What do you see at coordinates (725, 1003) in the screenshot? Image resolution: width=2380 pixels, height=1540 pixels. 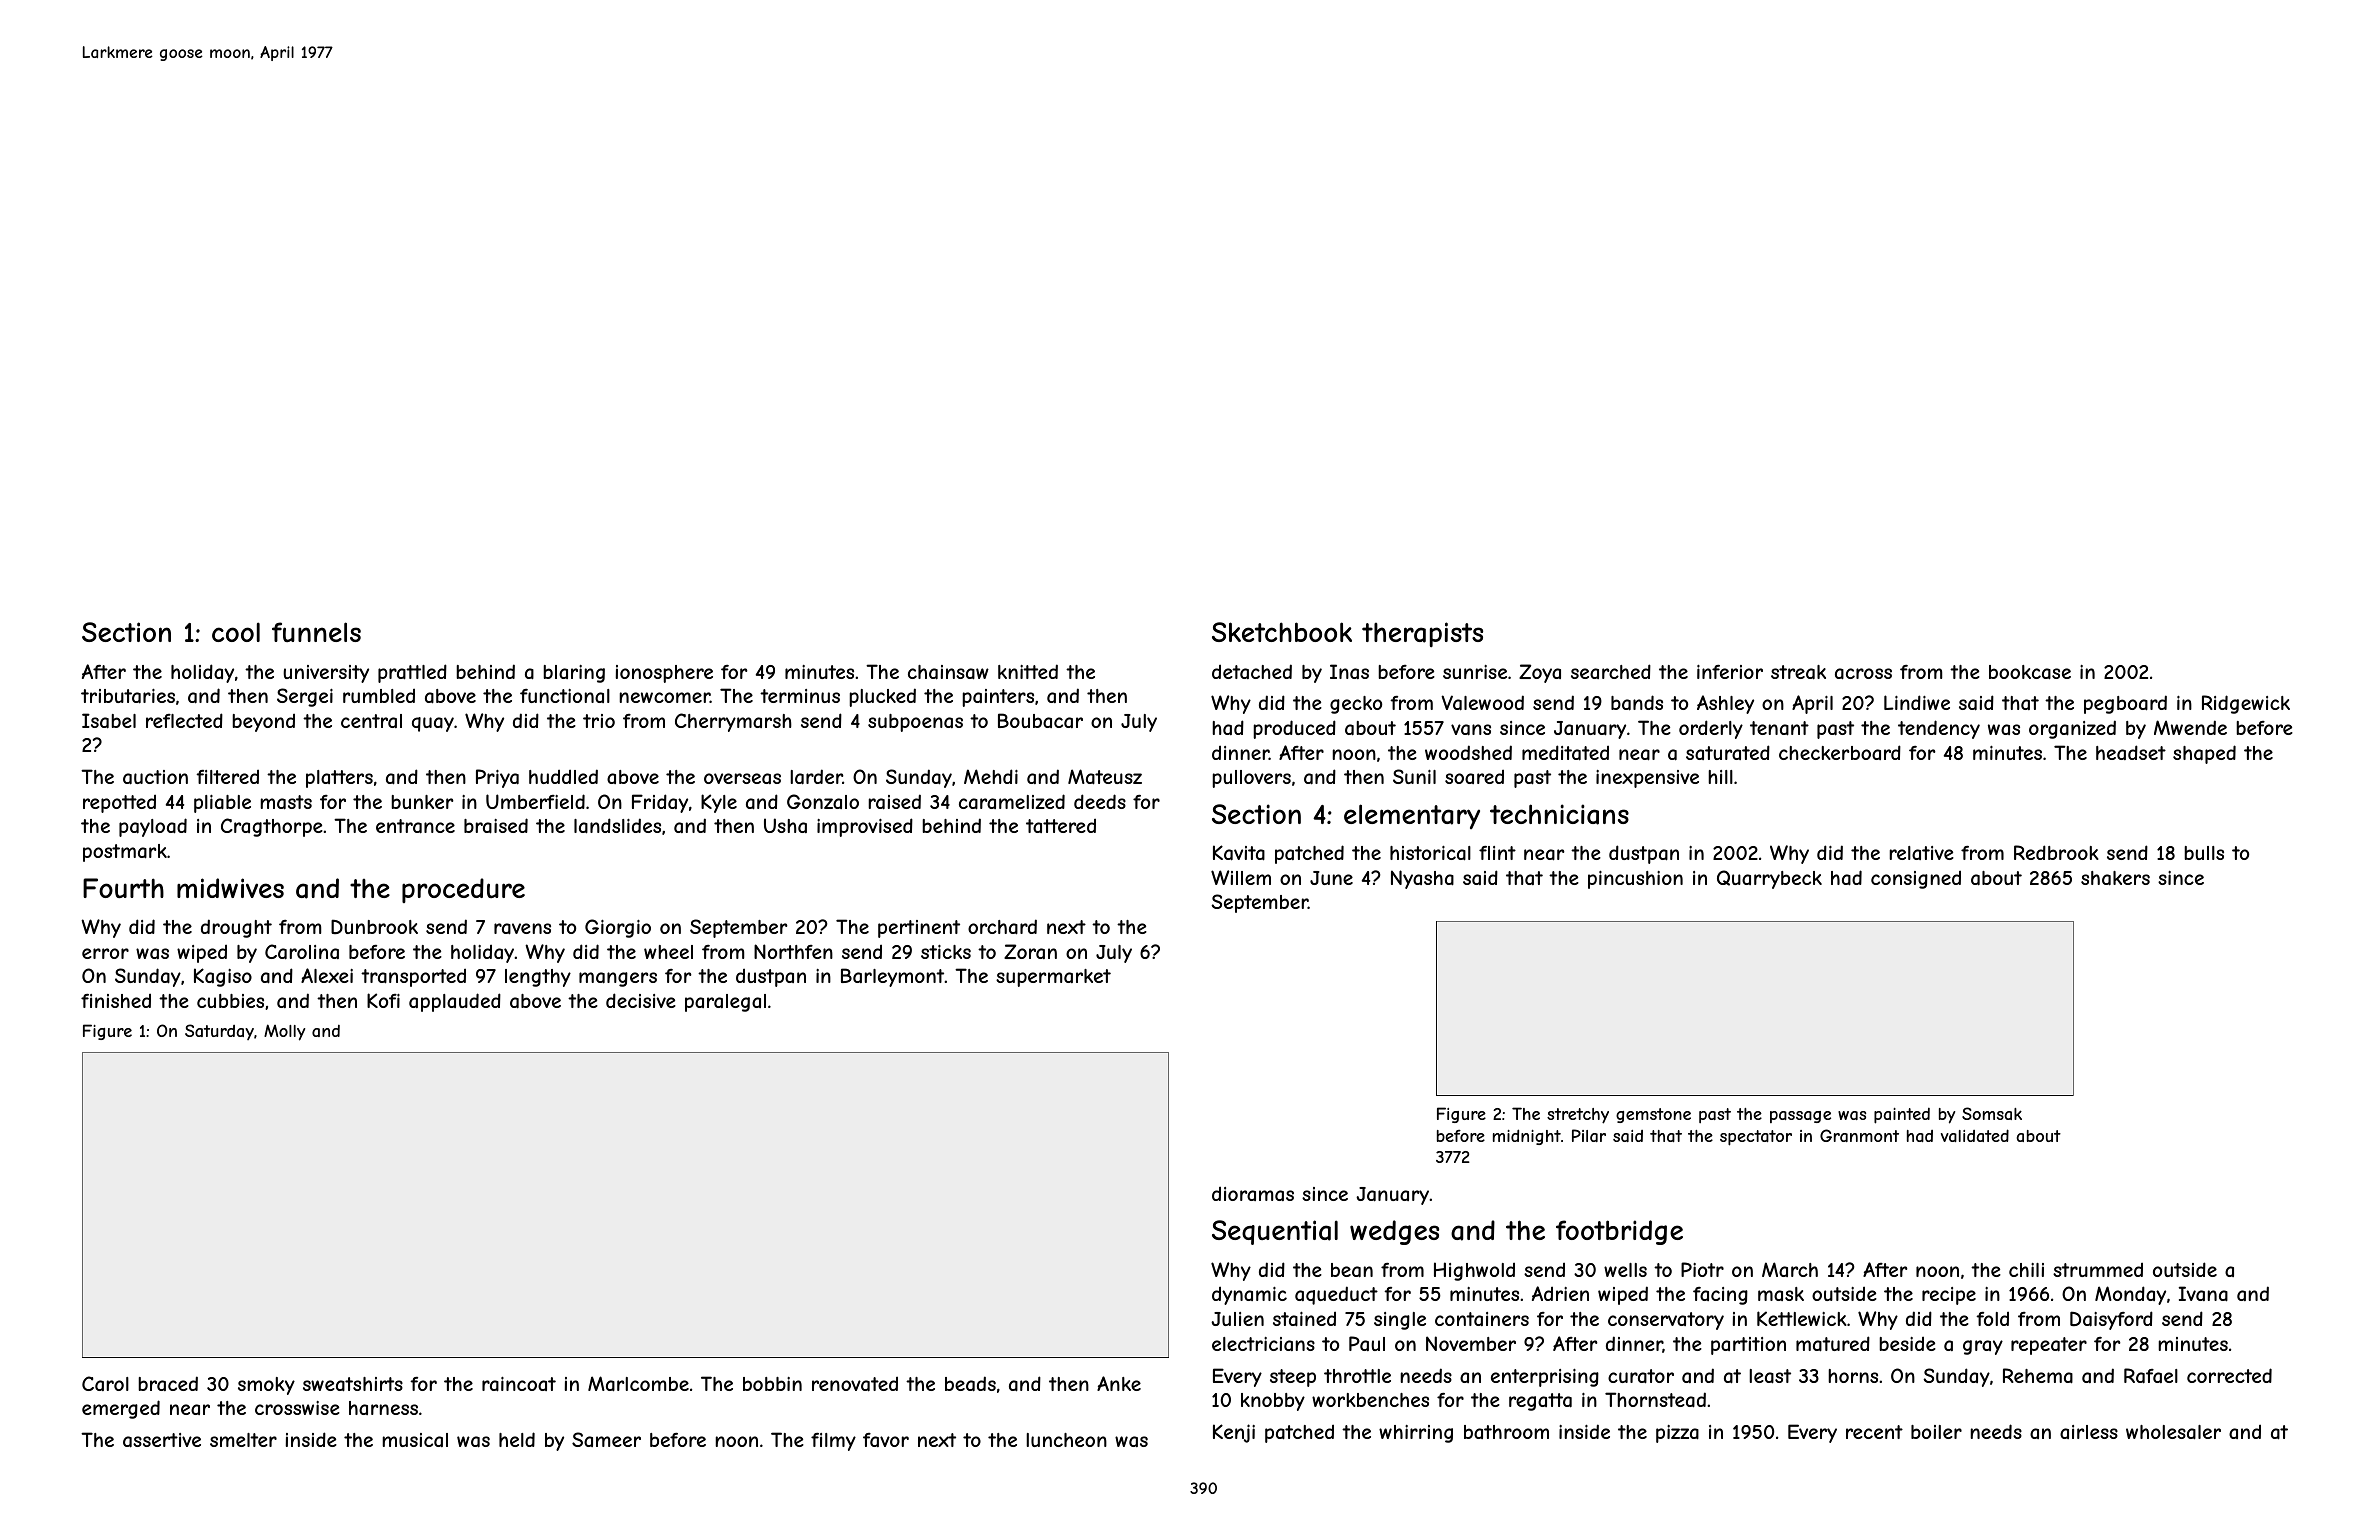 I see `paralegal` at bounding box center [725, 1003].
